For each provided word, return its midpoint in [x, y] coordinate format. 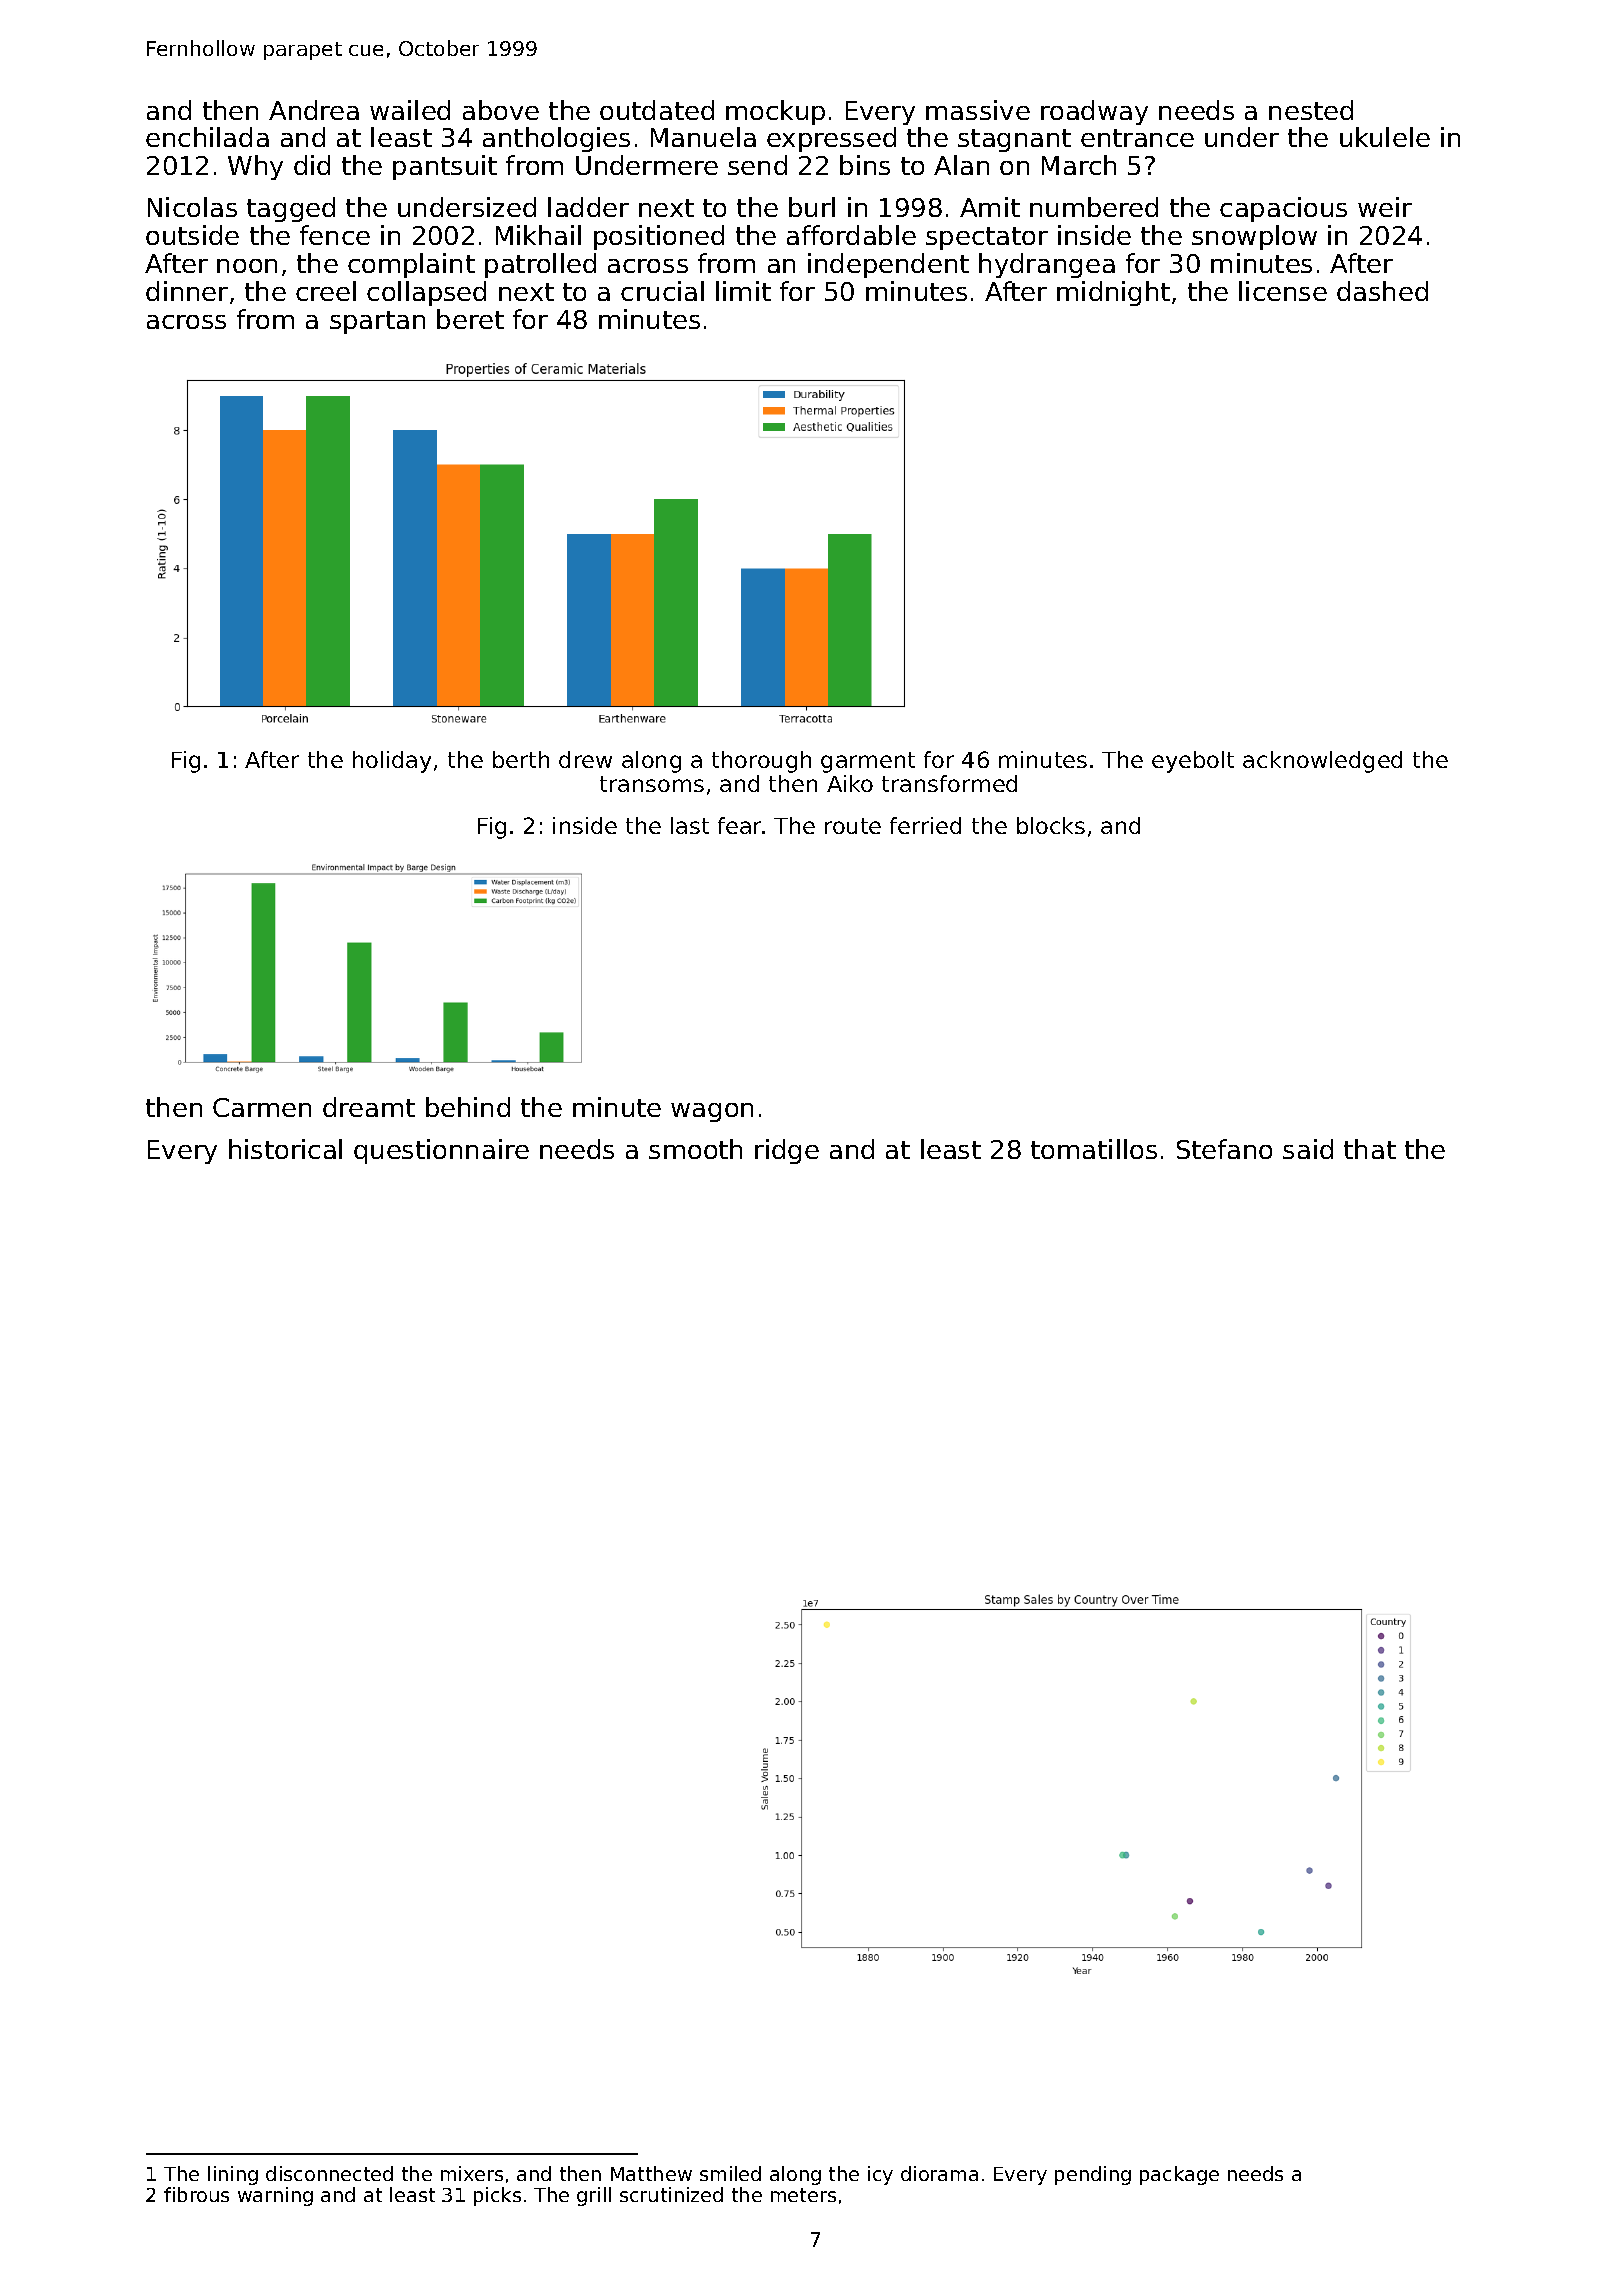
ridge [787, 1151]
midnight [1113, 293]
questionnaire [441, 1151]
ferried [925, 825]
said [1308, 1149]
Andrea [314, 110]
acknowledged [1322, 762]
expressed [831, 139]
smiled [730, 2173]
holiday [392, 762]
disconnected [329, 2173]
